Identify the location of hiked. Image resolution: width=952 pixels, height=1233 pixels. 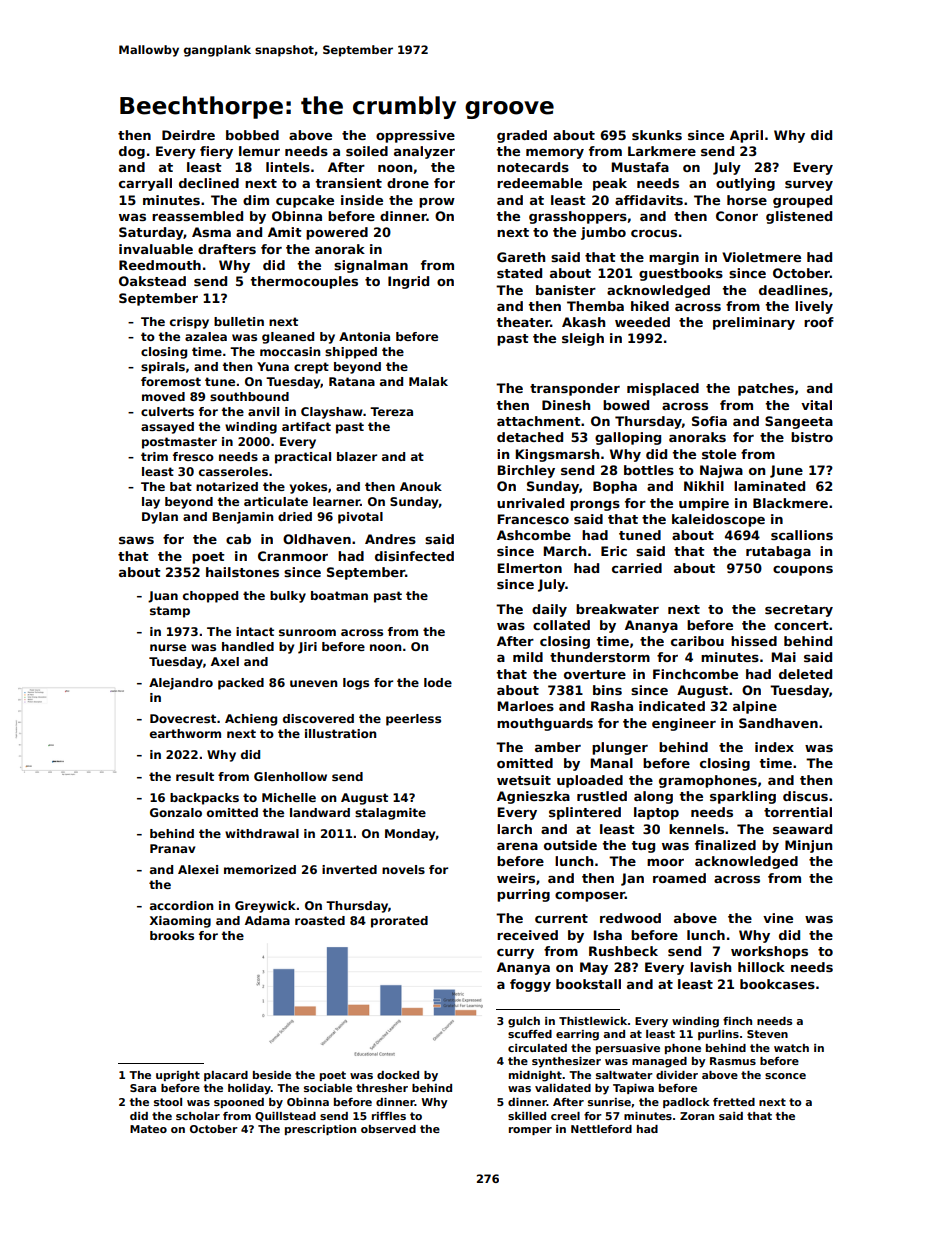
(650, 306).
